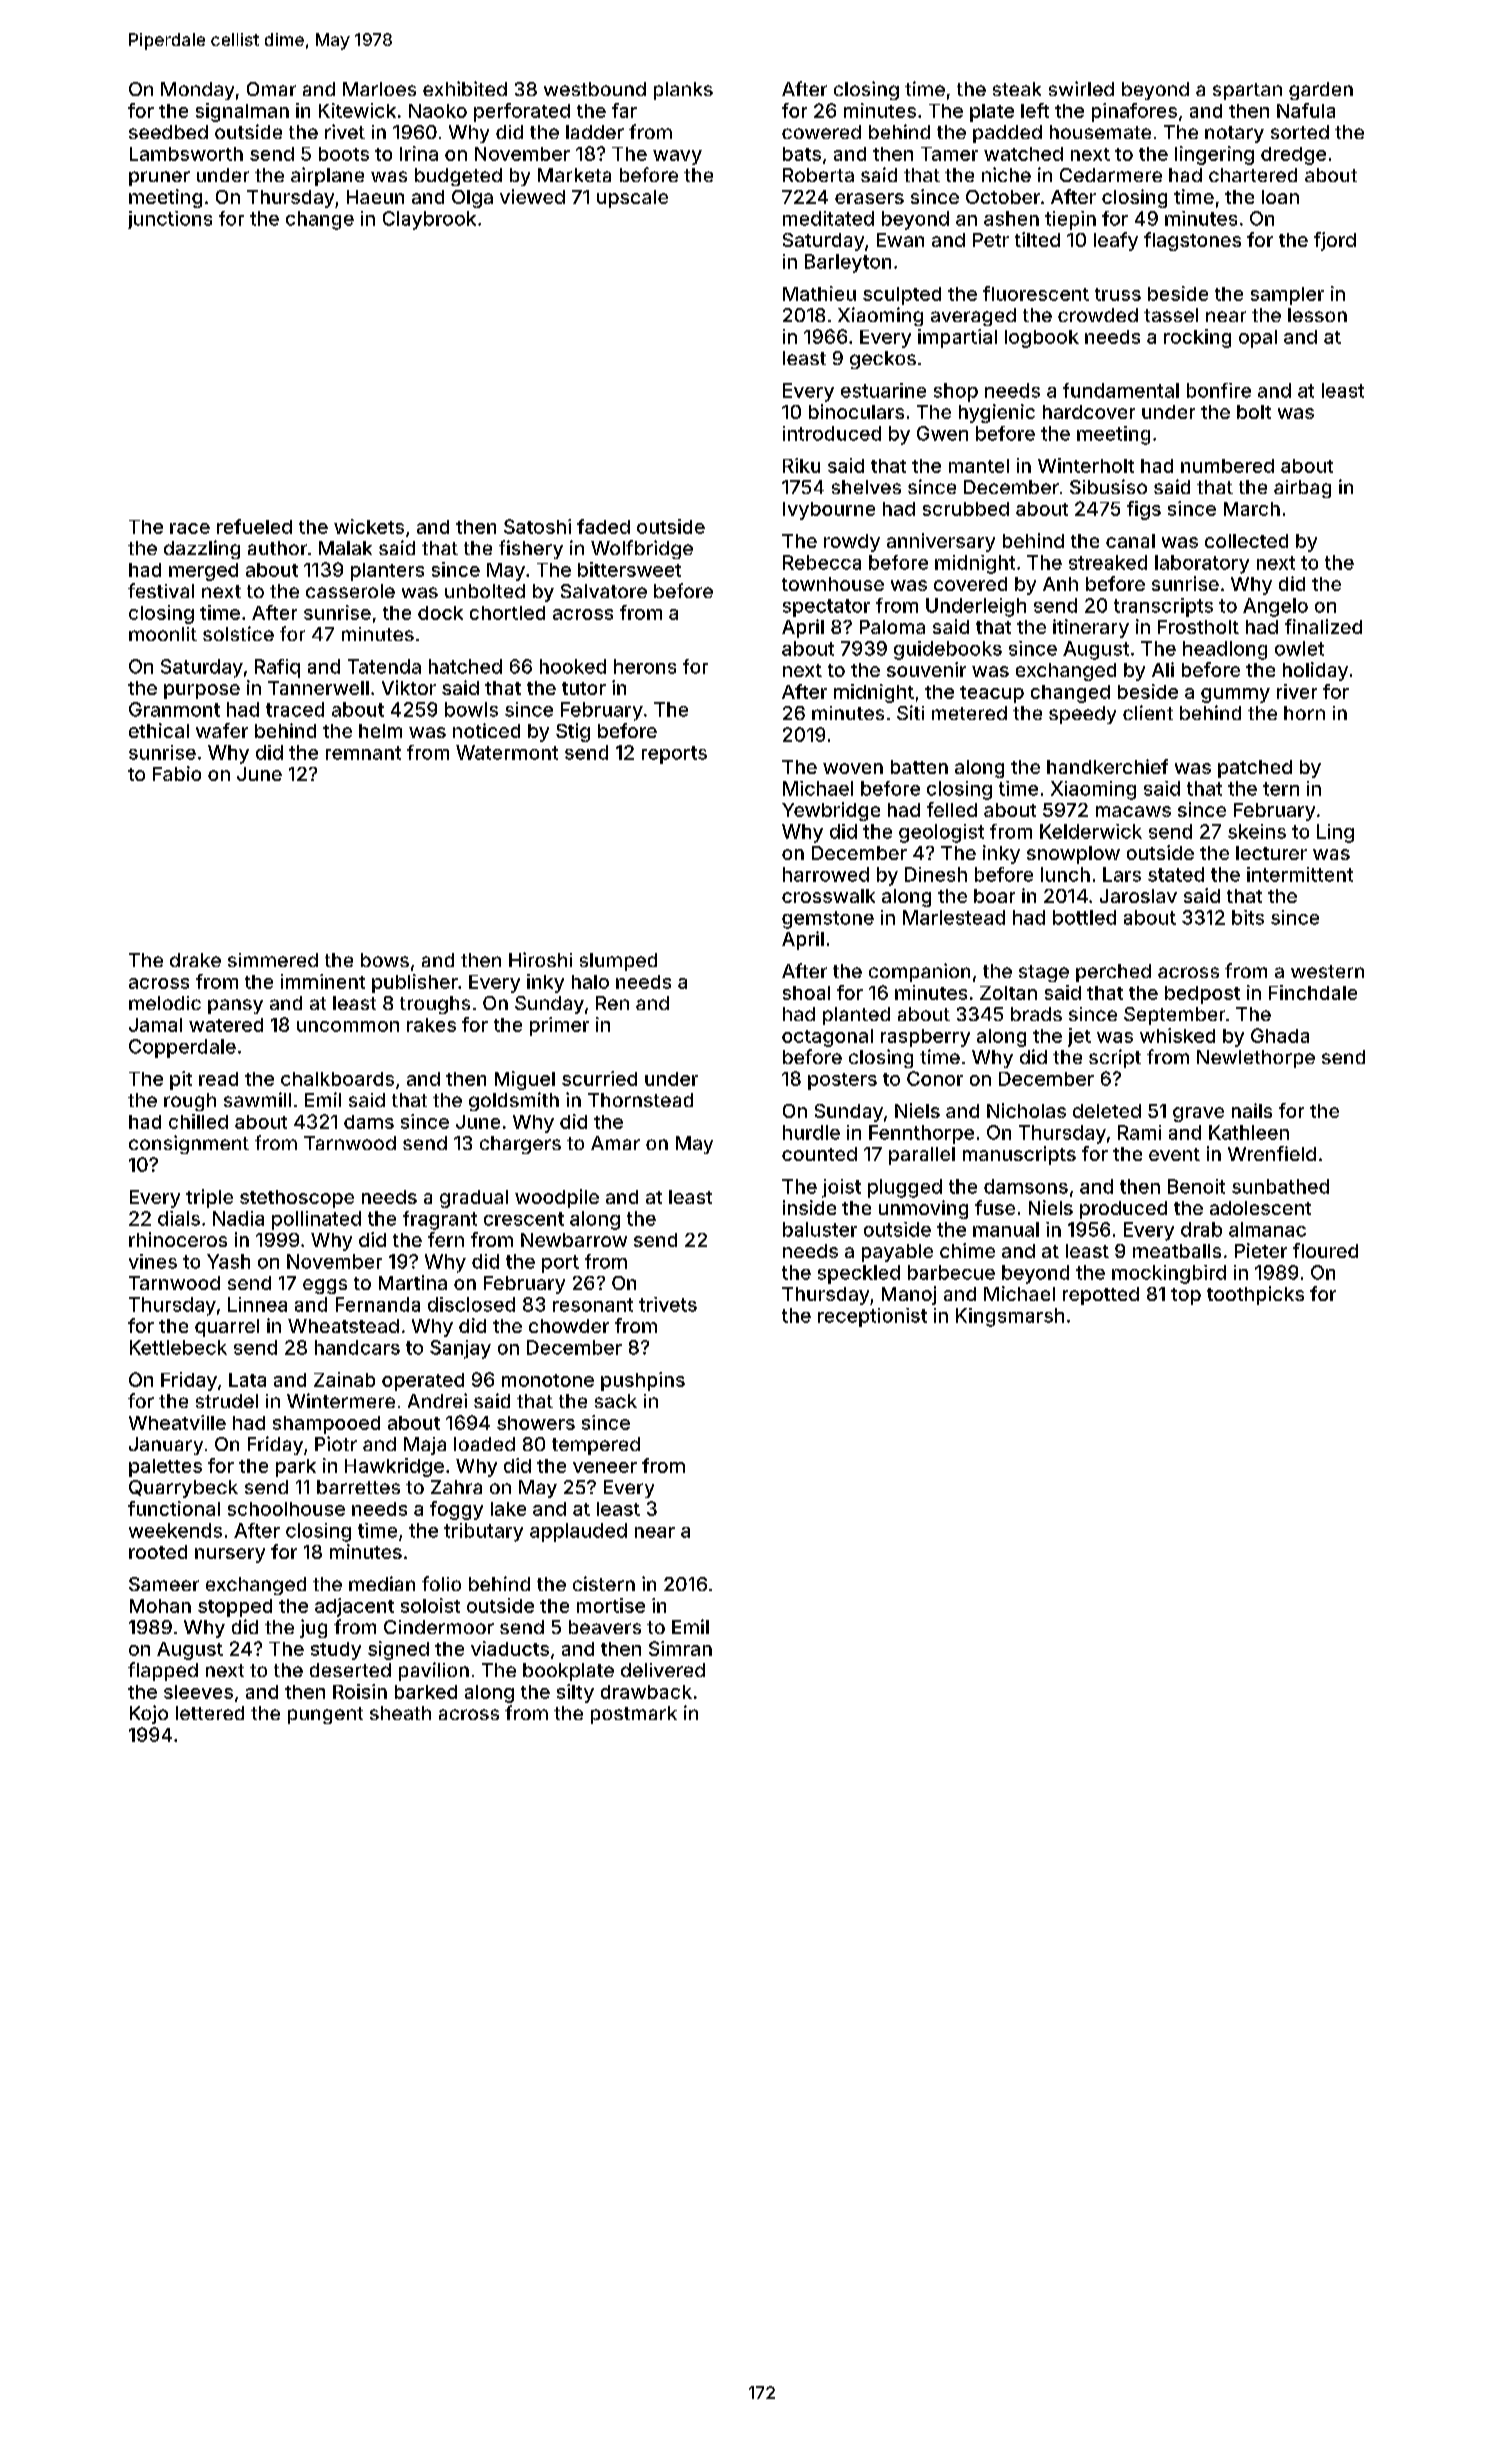  What do you see at coordinates (680, 1648) in the document?
I see `Simran` at bounding box center [680, 1648].
